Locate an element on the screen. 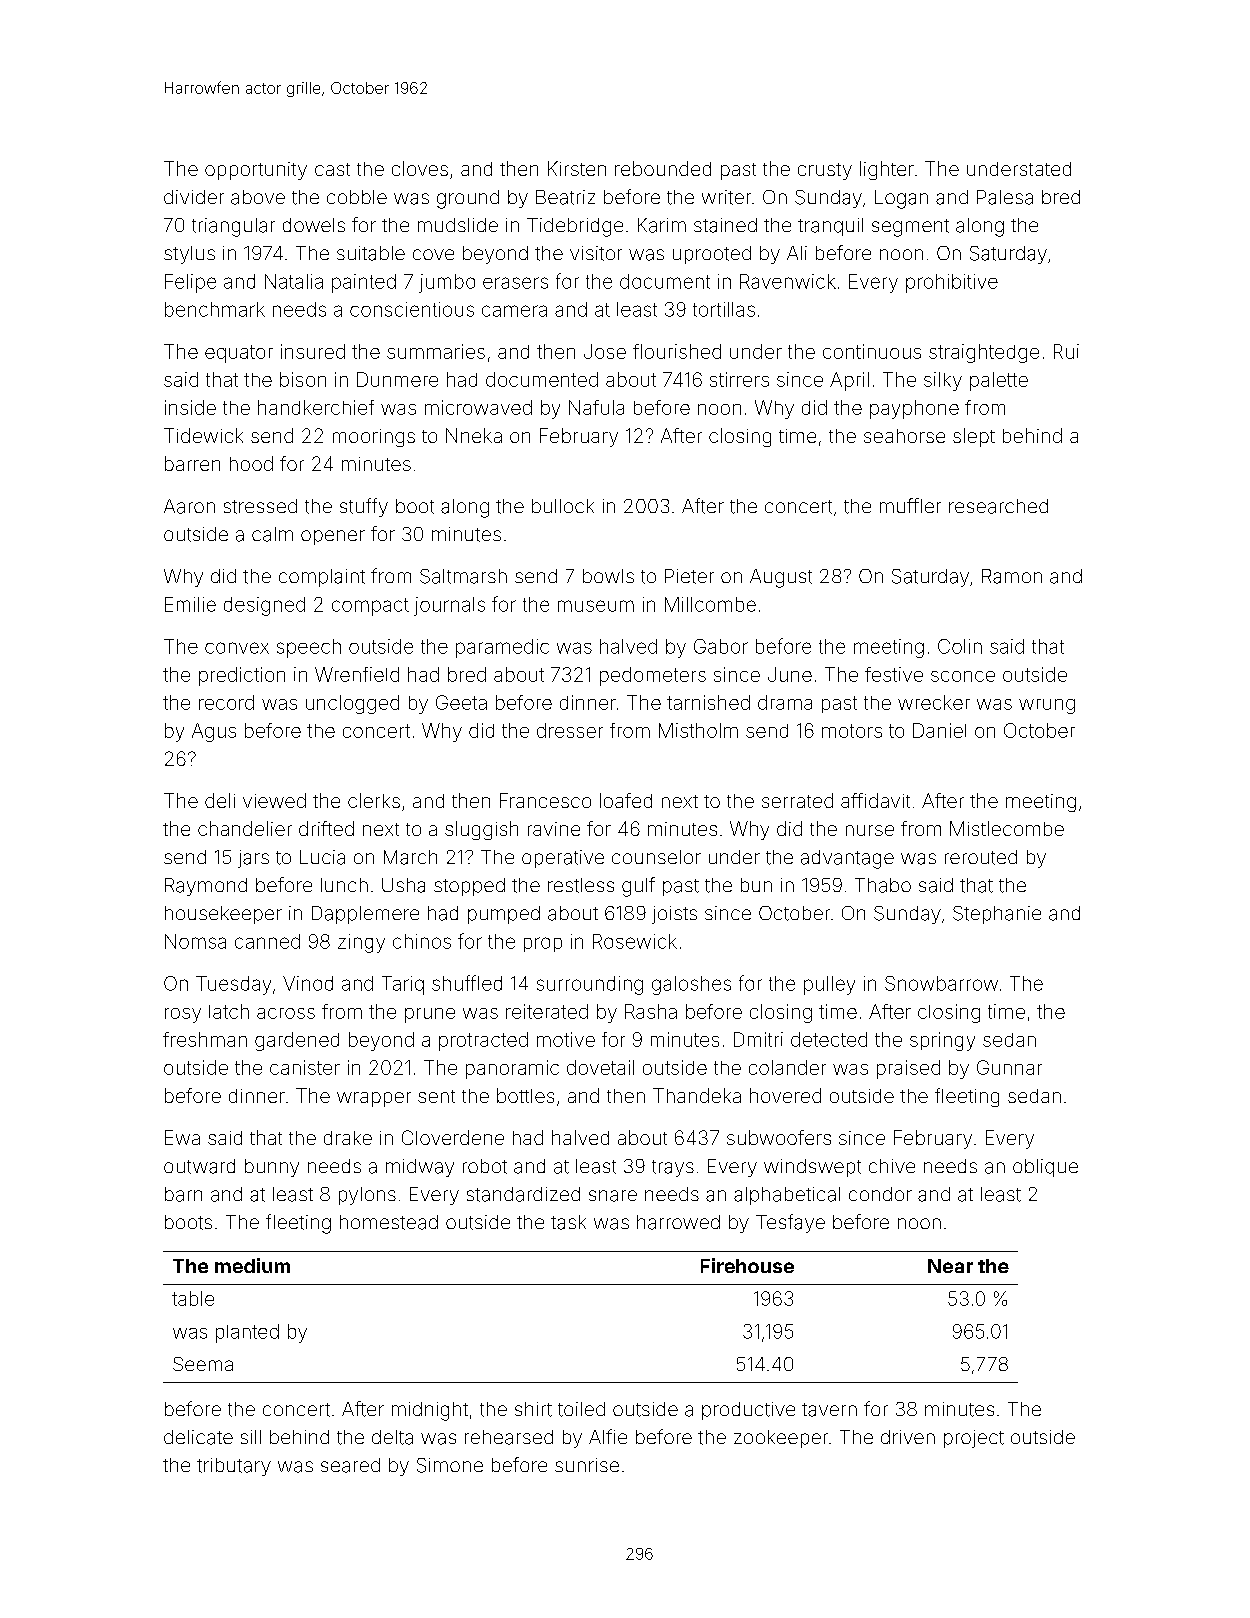 This screenshot has height=1618, width=1250. Mistholm is located at coordinates (698, 730).
